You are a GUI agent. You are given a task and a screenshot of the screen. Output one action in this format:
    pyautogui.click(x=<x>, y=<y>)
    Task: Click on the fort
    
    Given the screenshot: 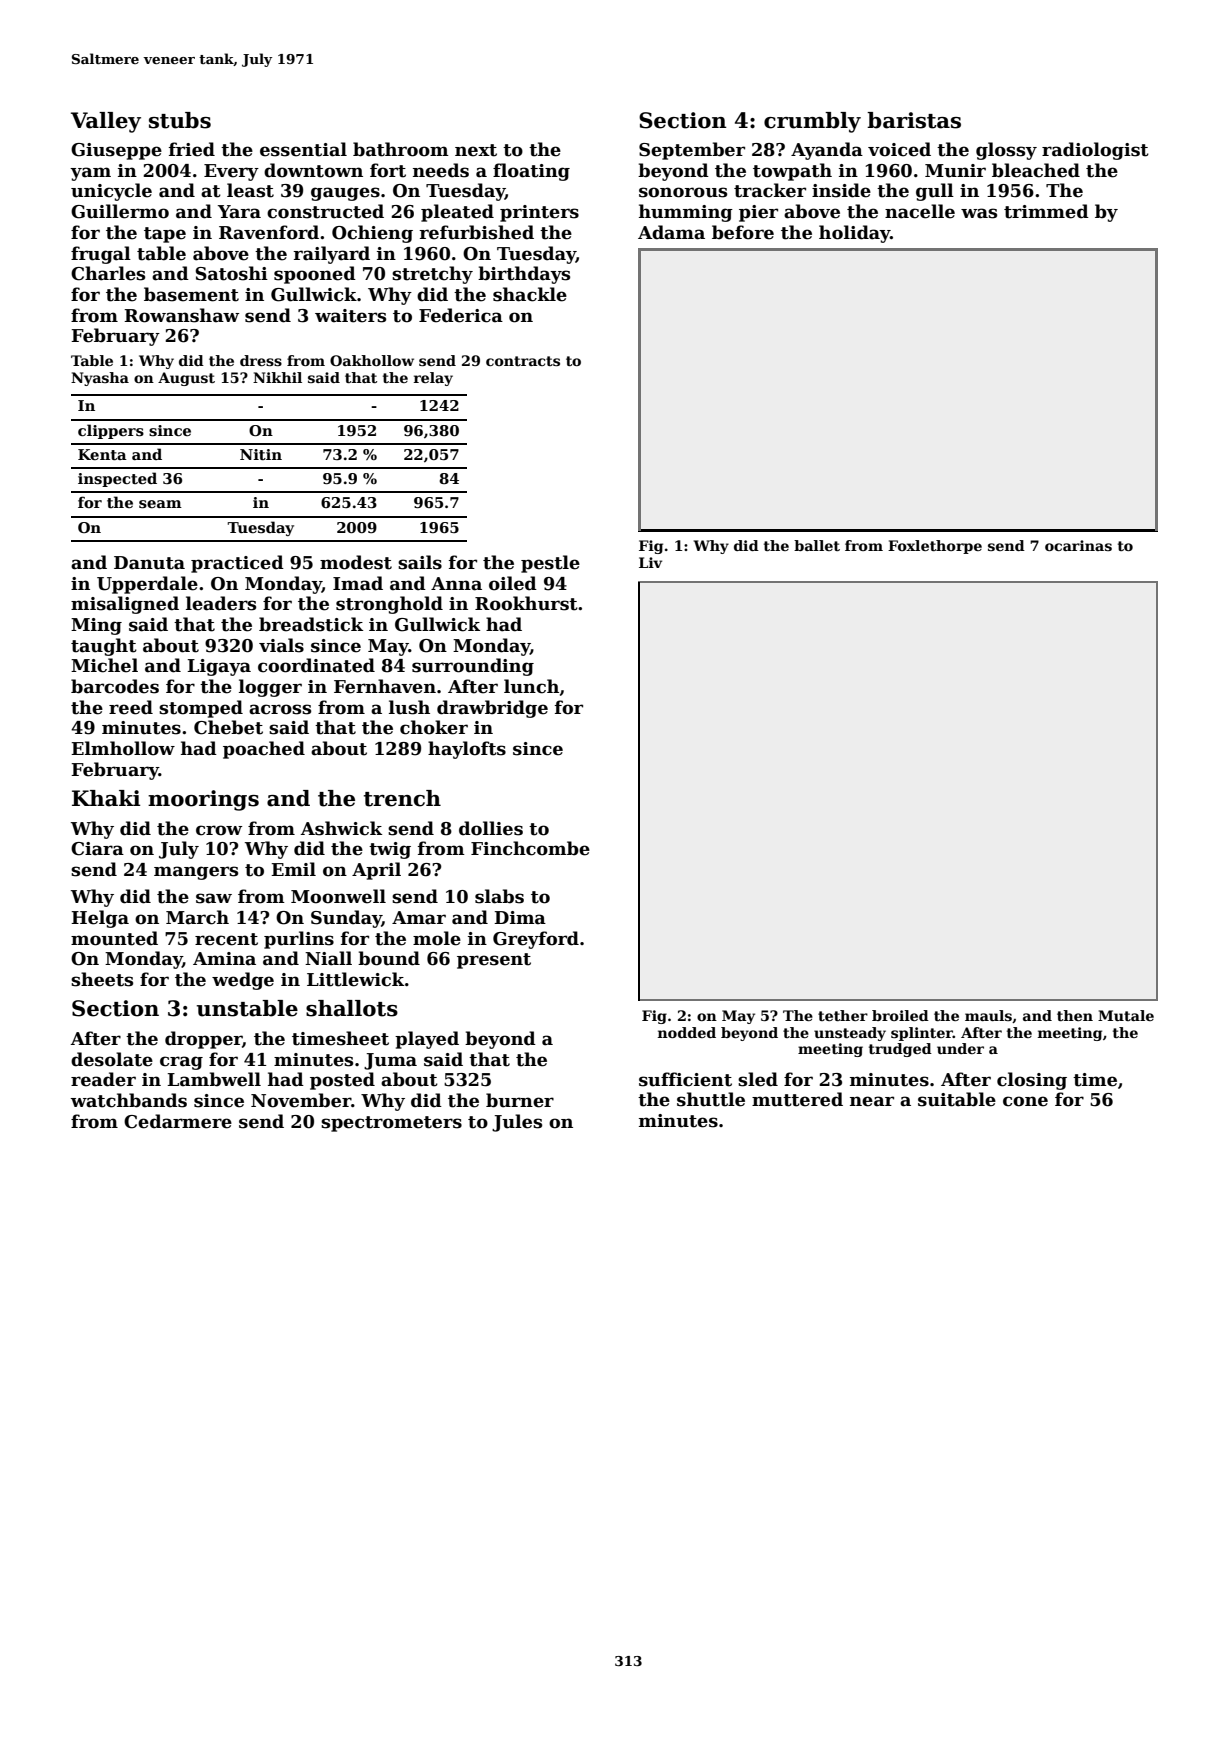 What is the action you would take?
    pyautogui.click(x=388, y=170)
